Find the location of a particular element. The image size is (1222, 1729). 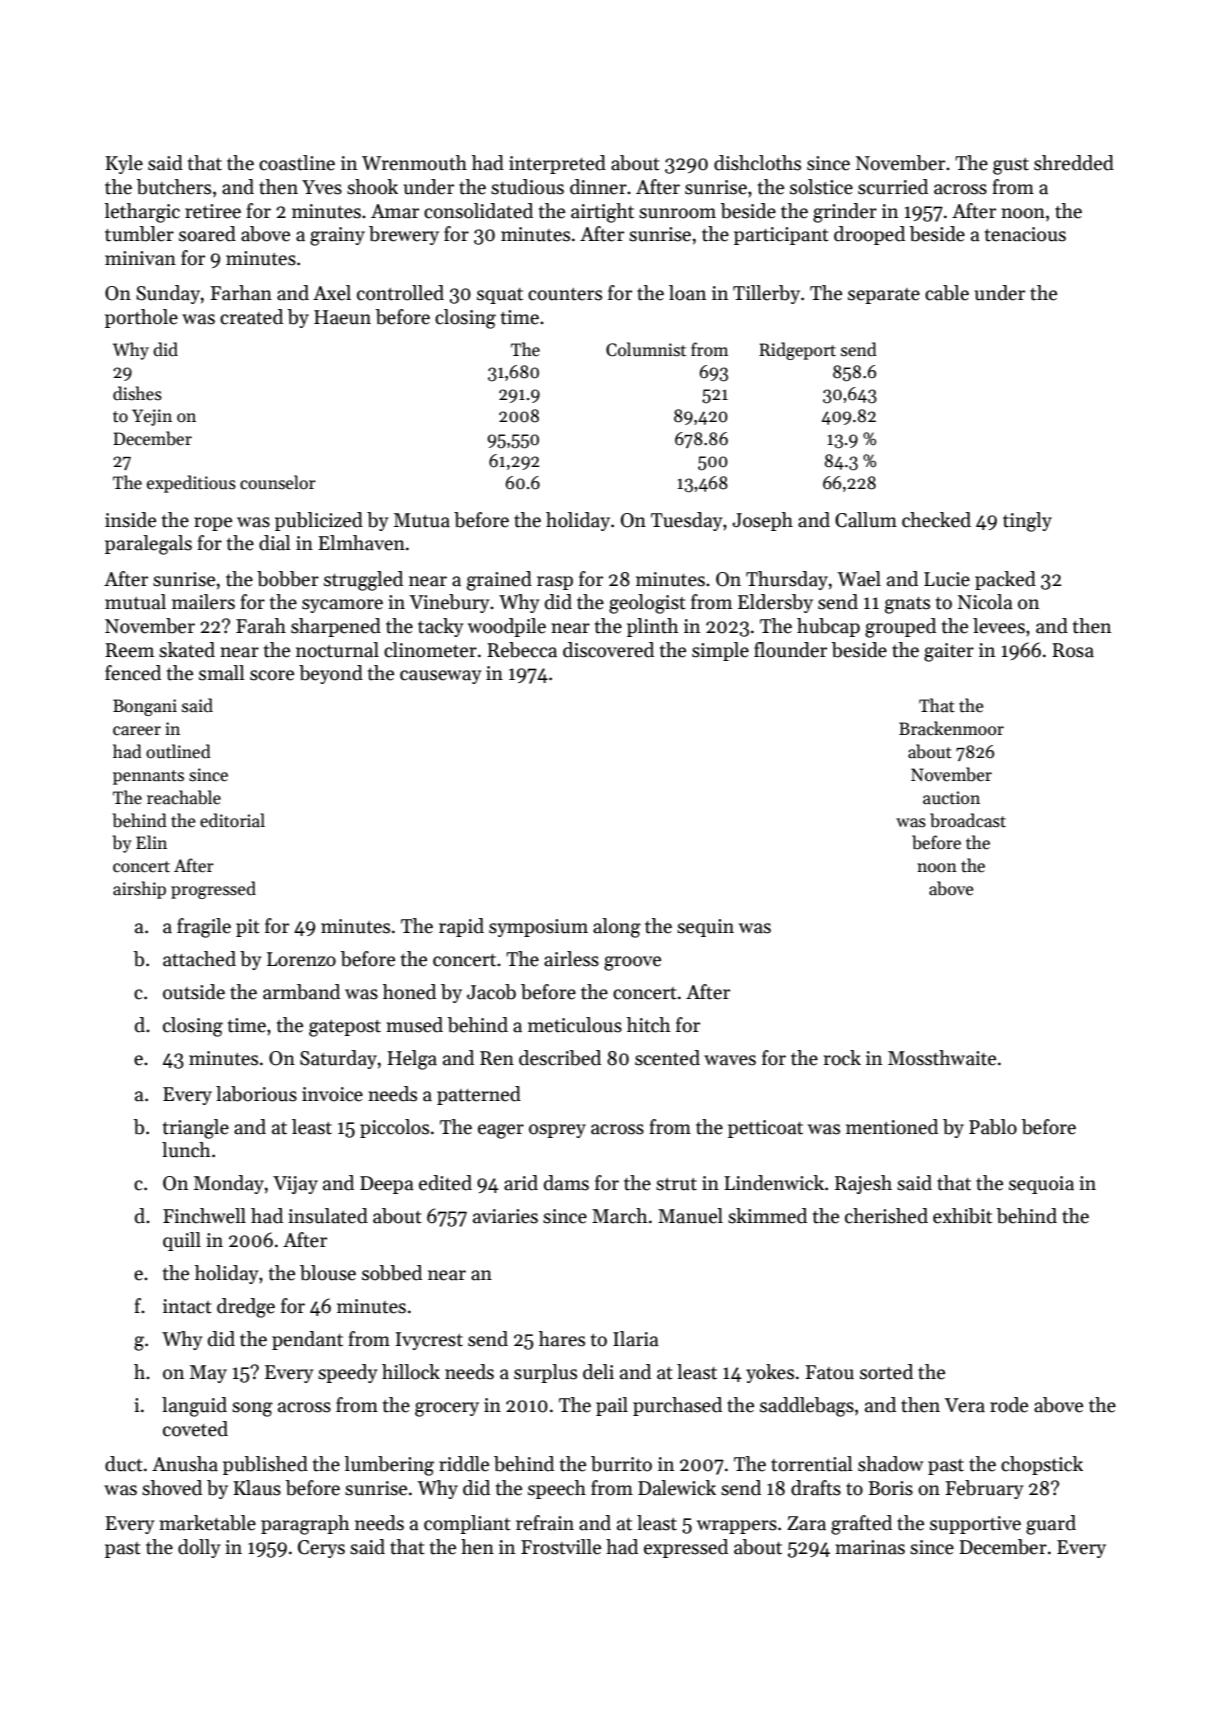

packed is located at coordinates (1005, 580).
